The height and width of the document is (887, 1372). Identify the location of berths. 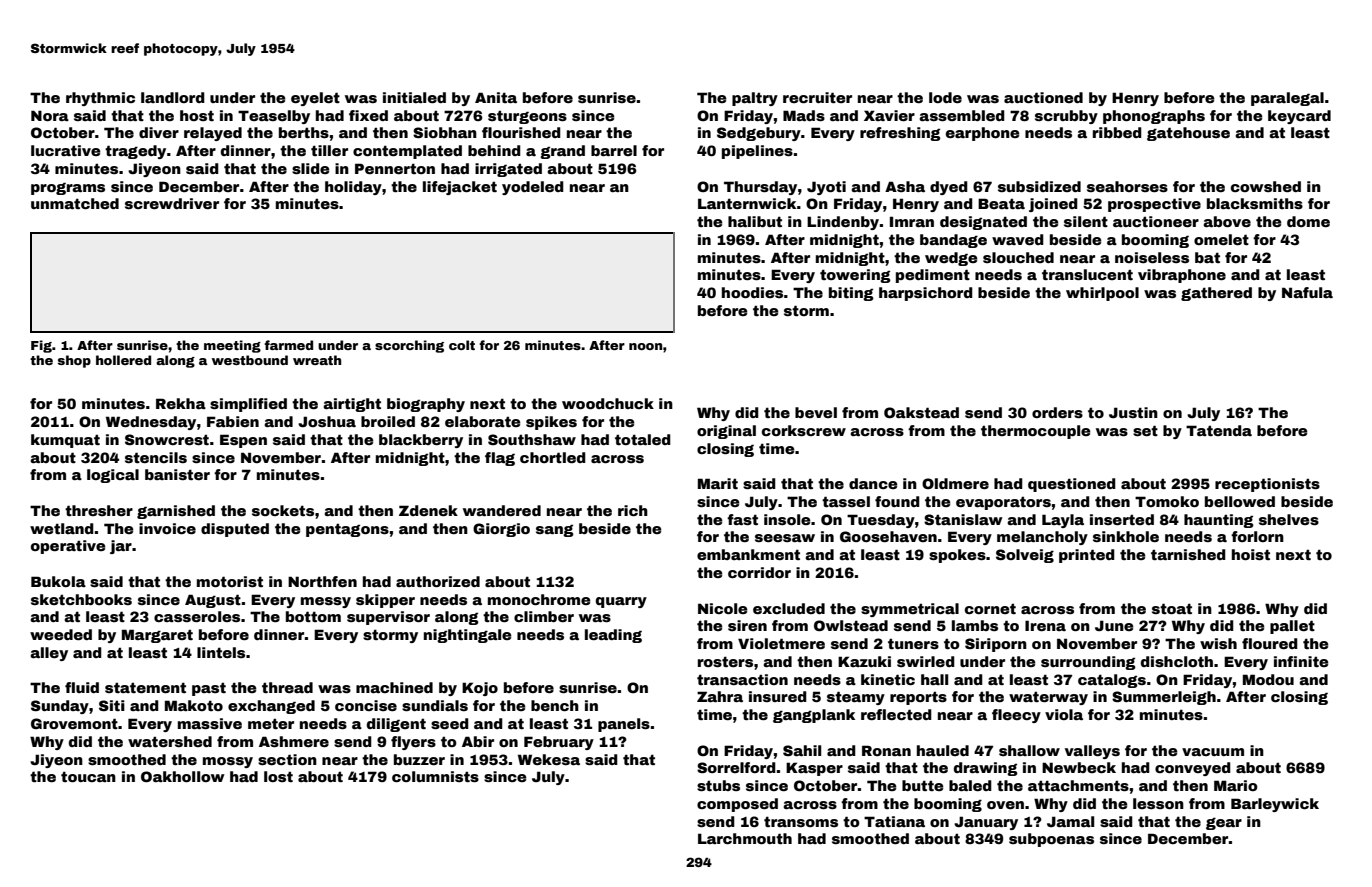
(304, 132).
